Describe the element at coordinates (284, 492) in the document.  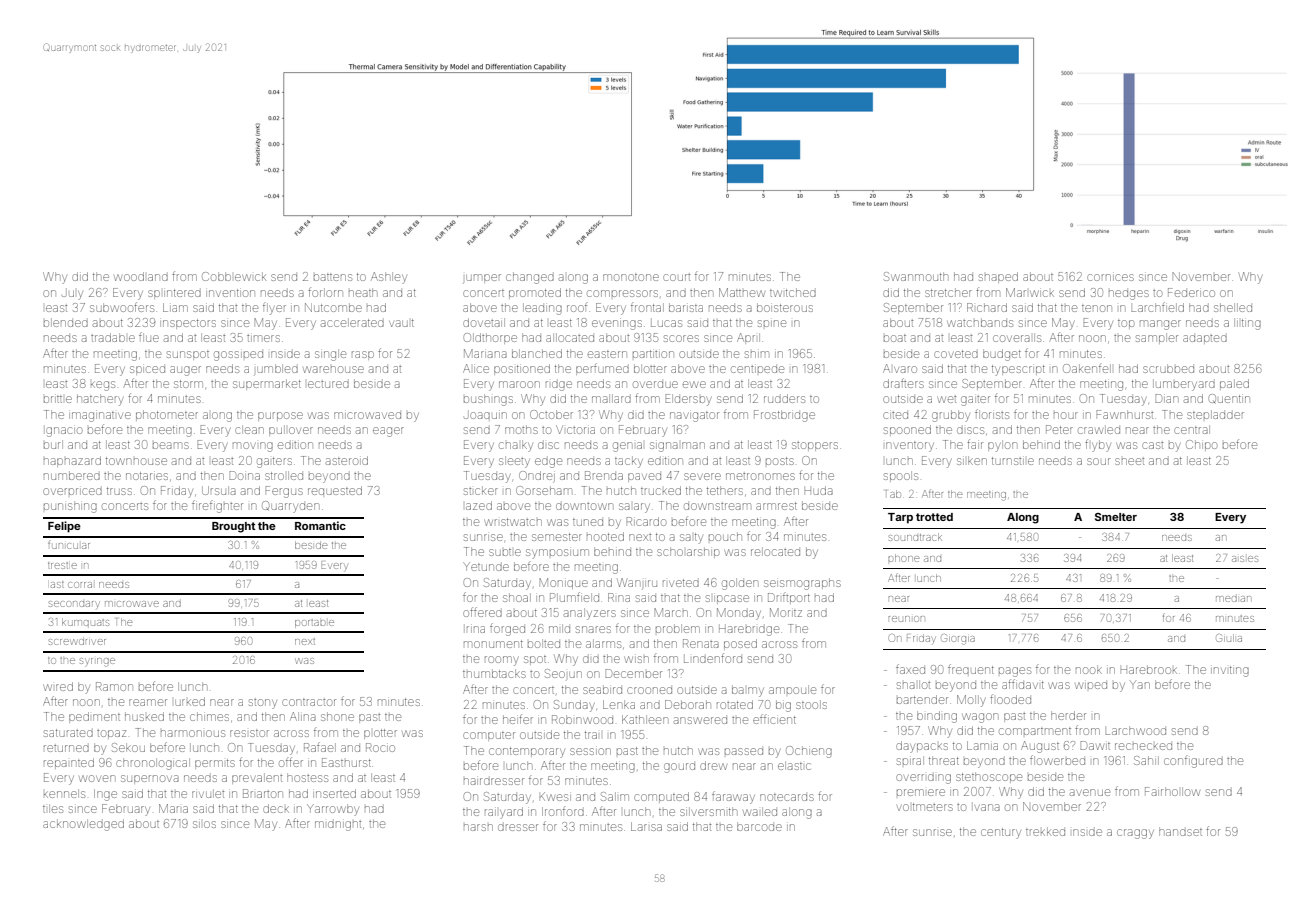
I see `Fergus` at that location.
